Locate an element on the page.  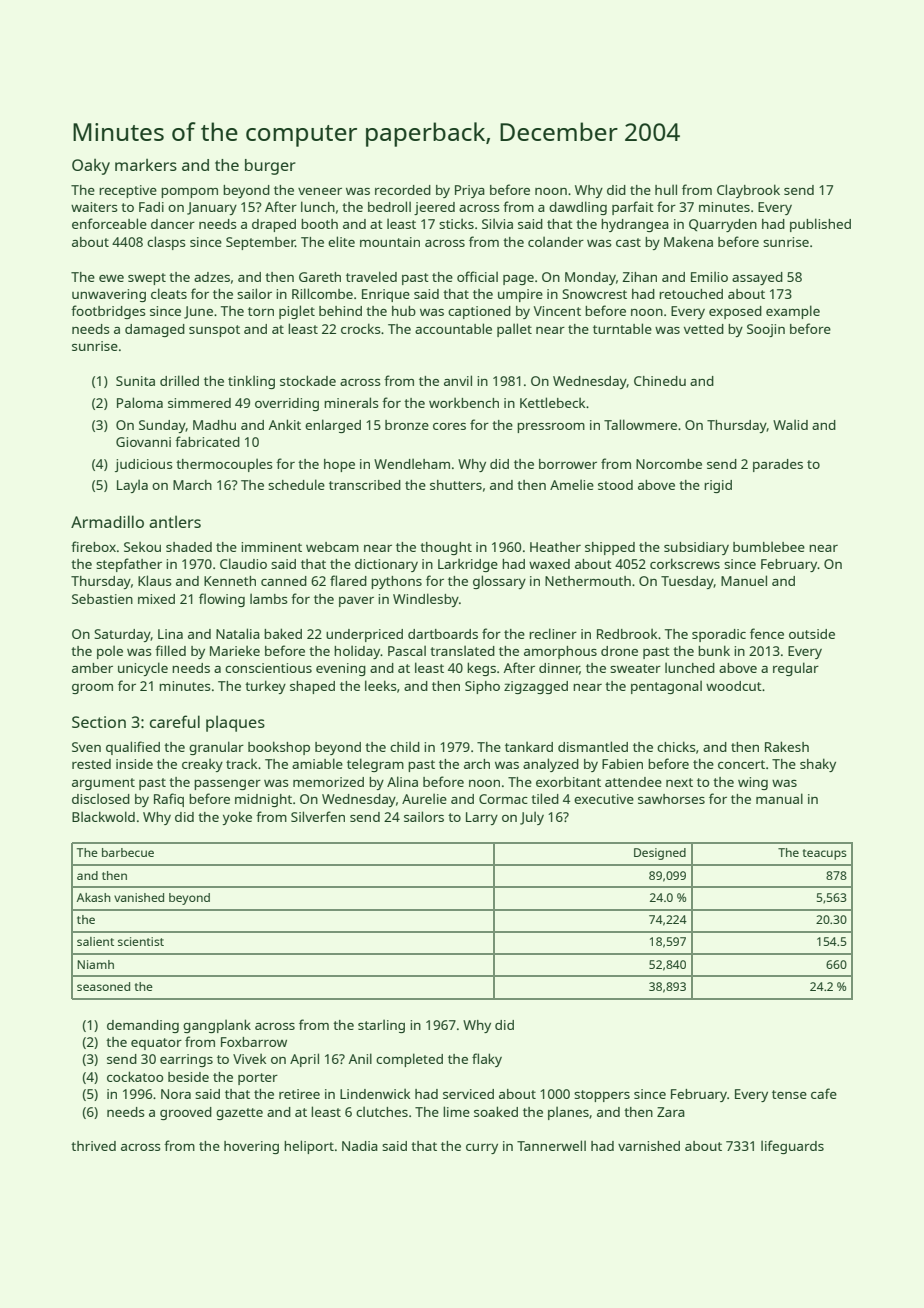
Soojin is located at coordinates (766, 330).
